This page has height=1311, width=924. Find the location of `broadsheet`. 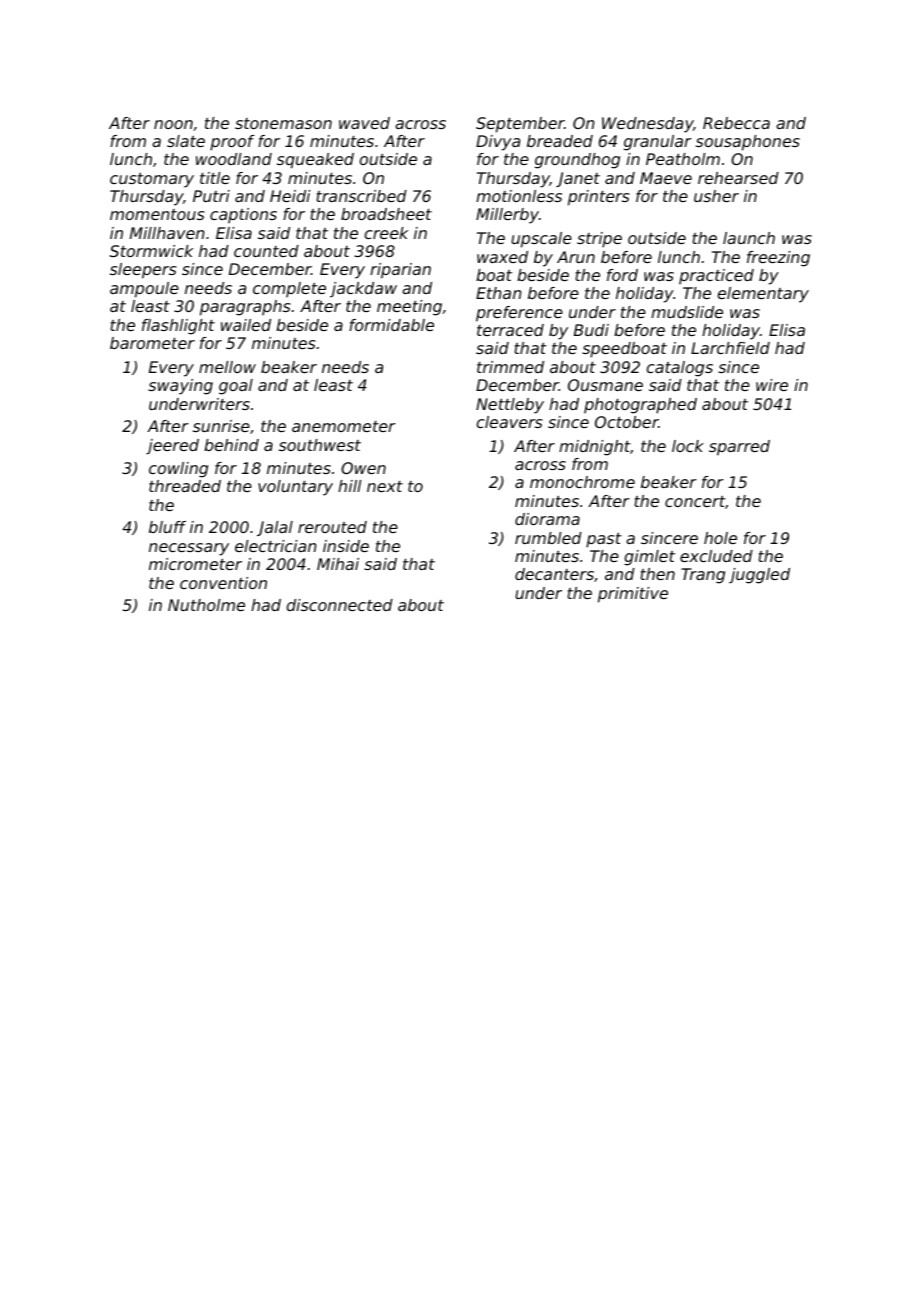

broadsheet is located at coordinates (386, 214).
